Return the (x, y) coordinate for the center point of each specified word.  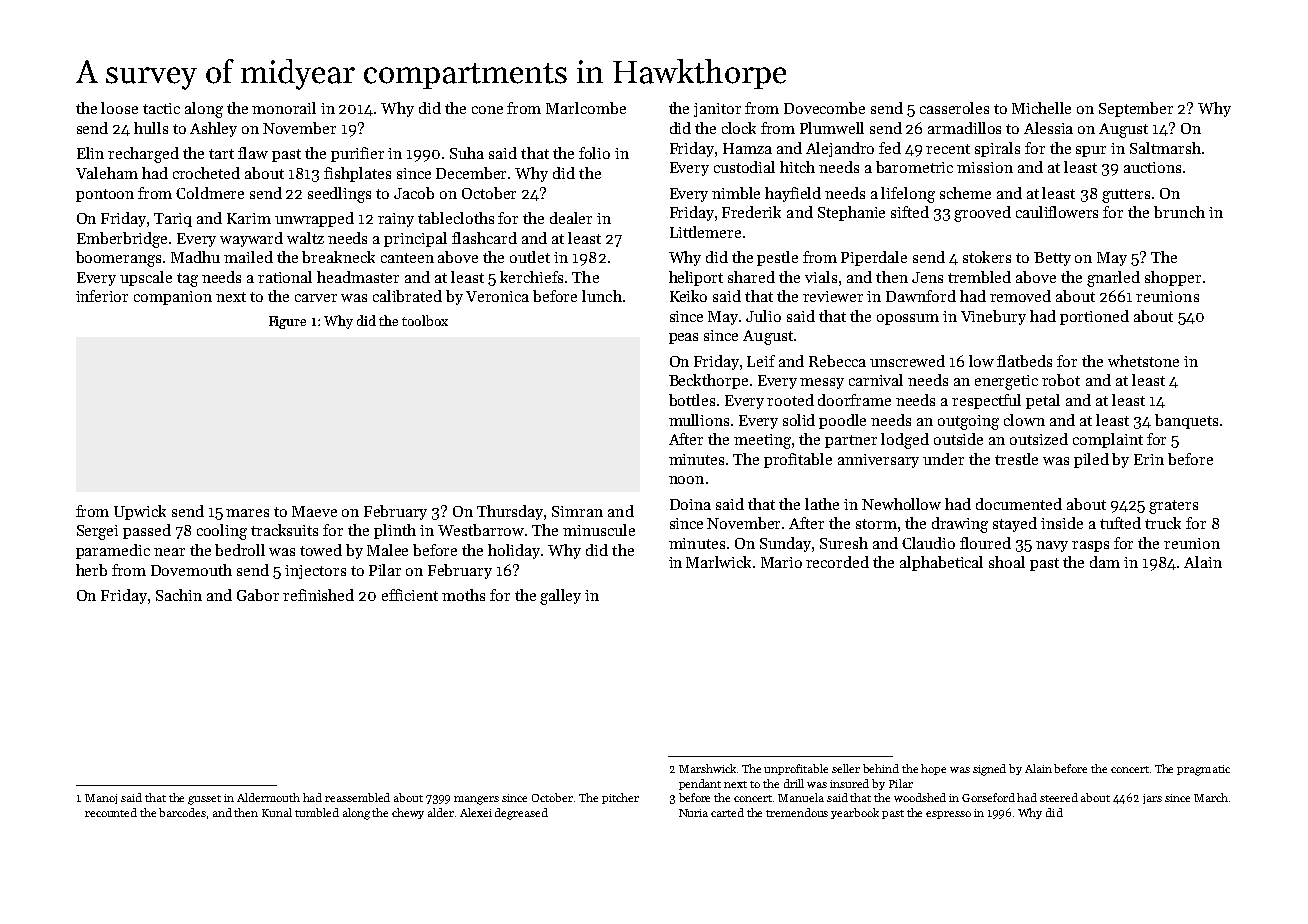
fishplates (357, 174)
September (1136, 109)
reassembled (357, 797)
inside (1062, 523)
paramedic (113, 551)
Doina (690, 504)
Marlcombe (586, 108)
